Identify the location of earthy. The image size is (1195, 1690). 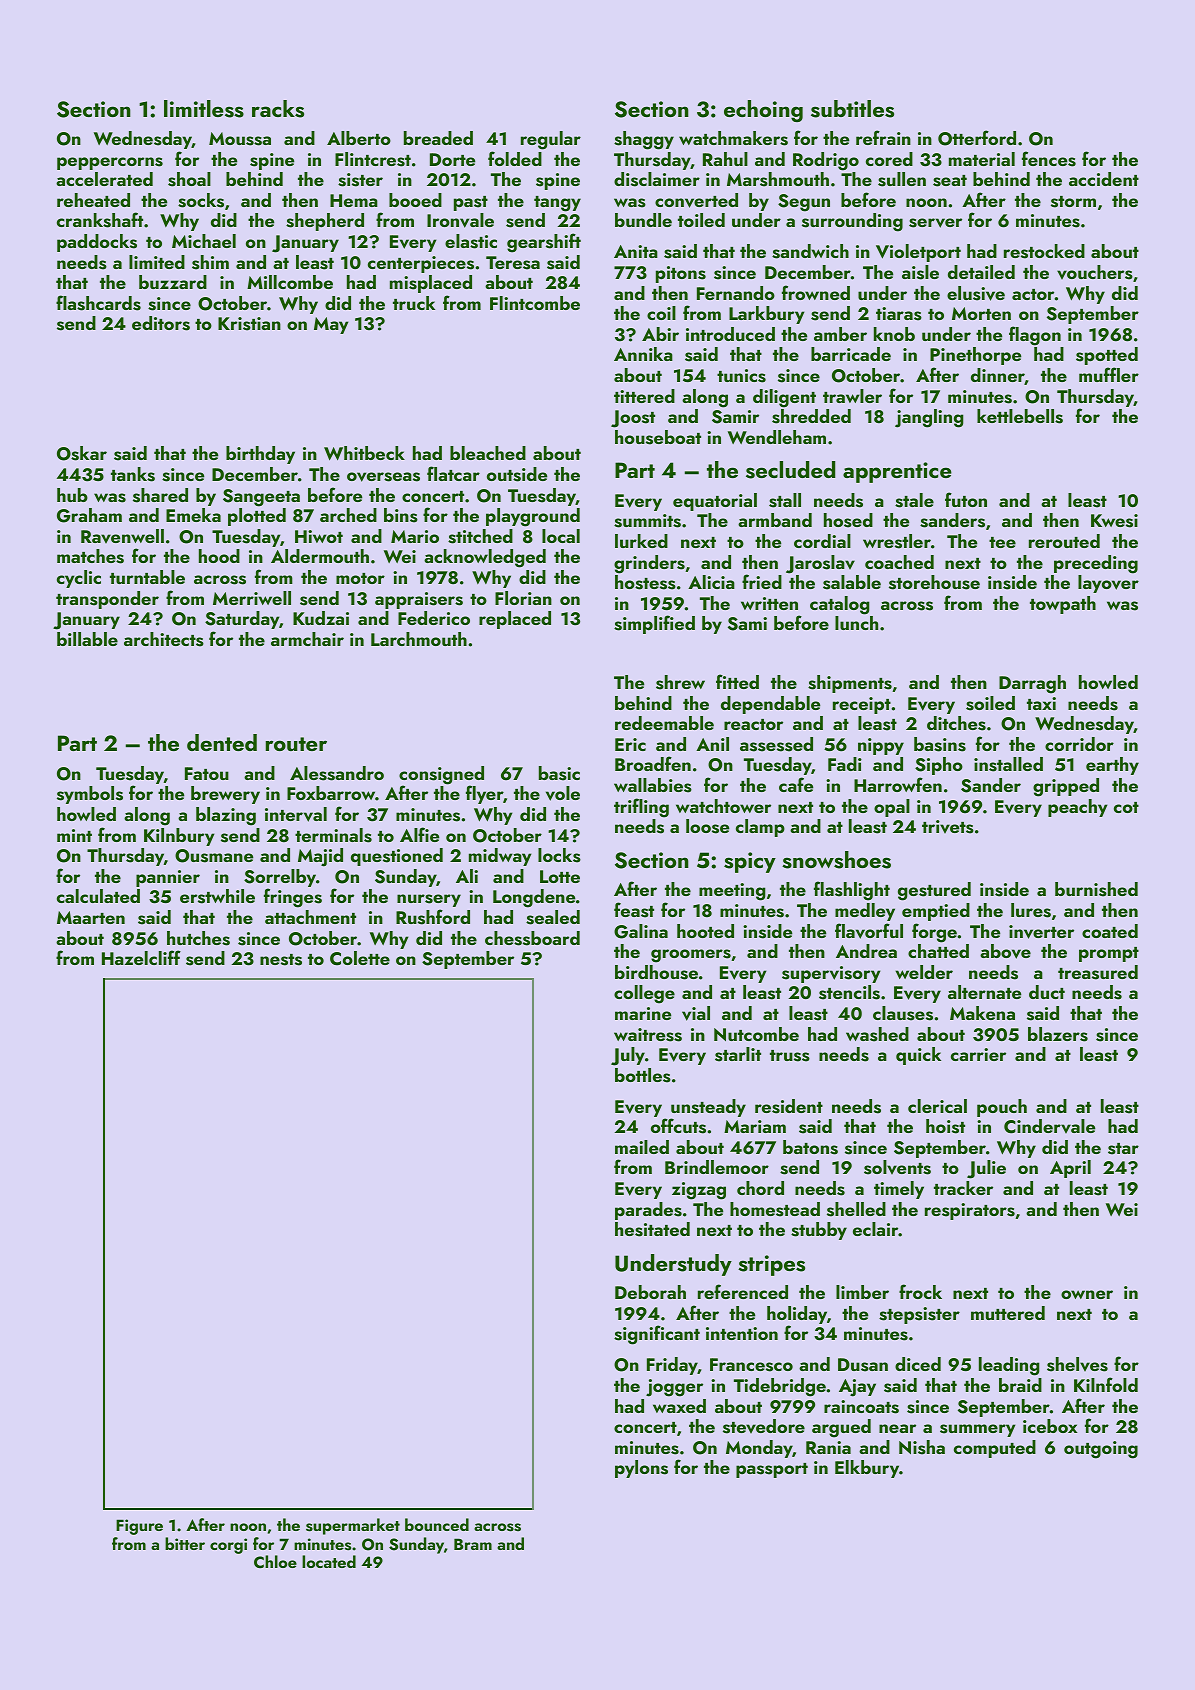
(1112, 766).
